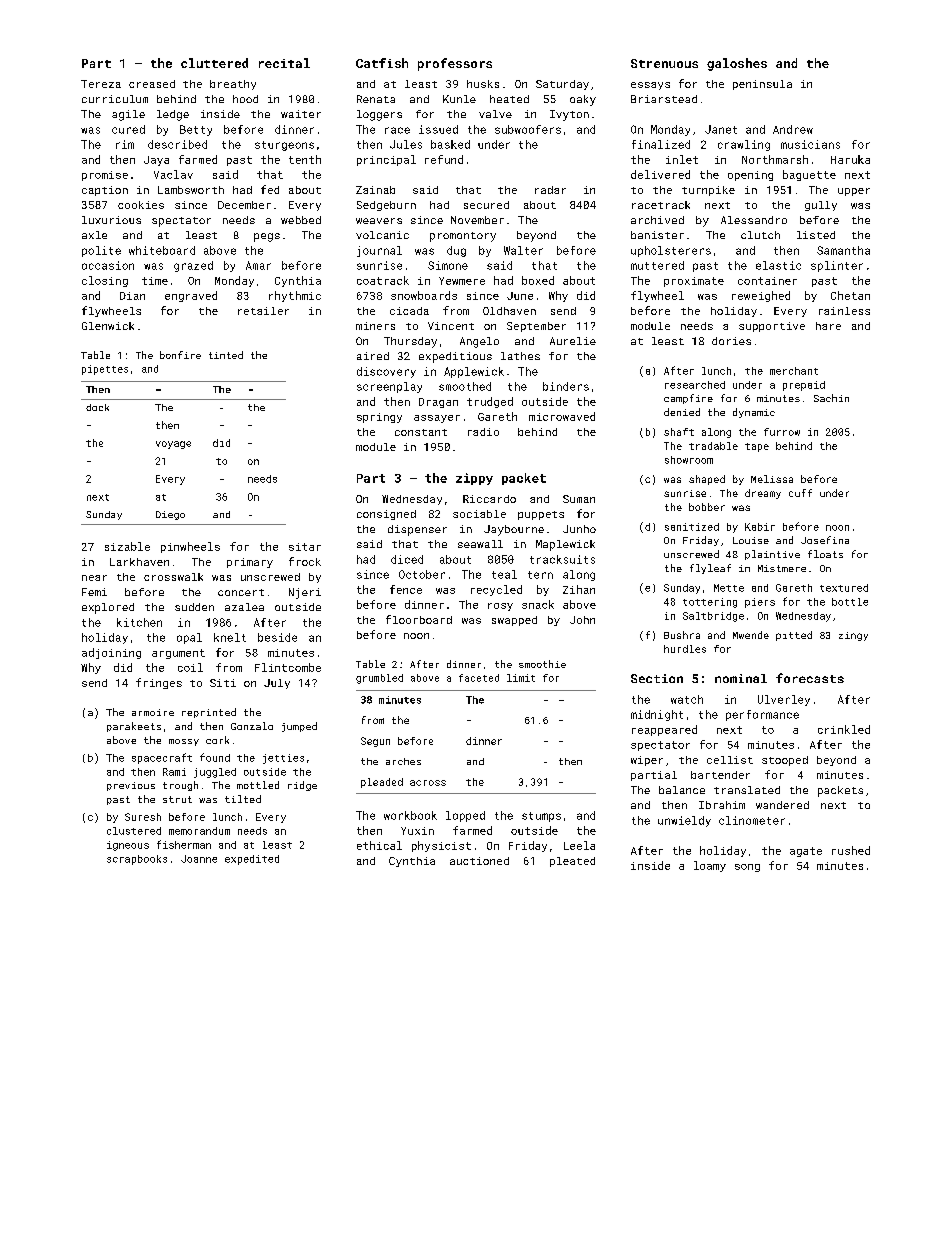 This page has width=952, height=1233. What do you see at coordinates (785, 761) in the page?
I see `stooped` at bounding box center [785, 761].
